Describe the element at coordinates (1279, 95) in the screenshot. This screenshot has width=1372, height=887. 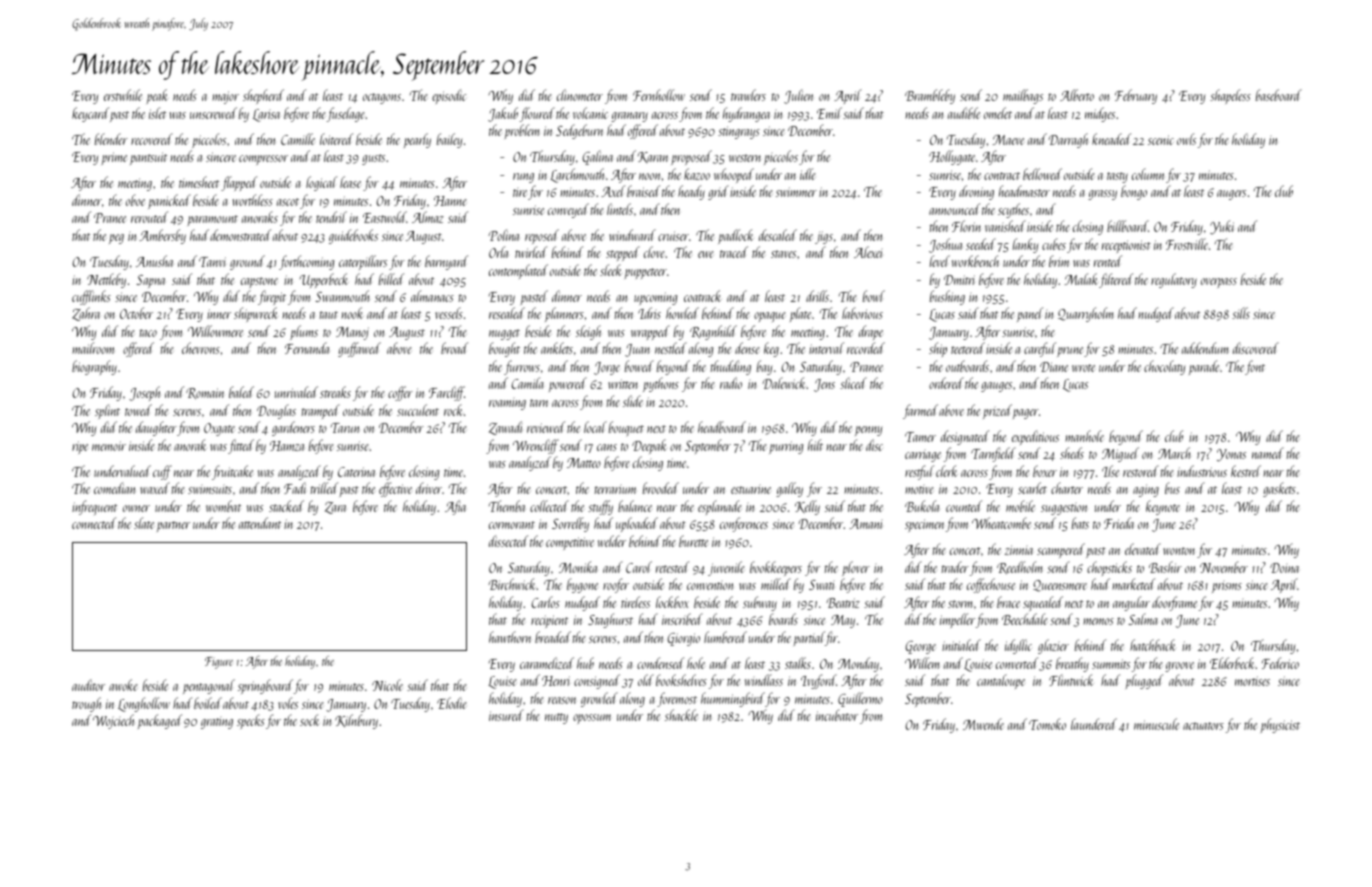
I see `baseboard` at that location.
